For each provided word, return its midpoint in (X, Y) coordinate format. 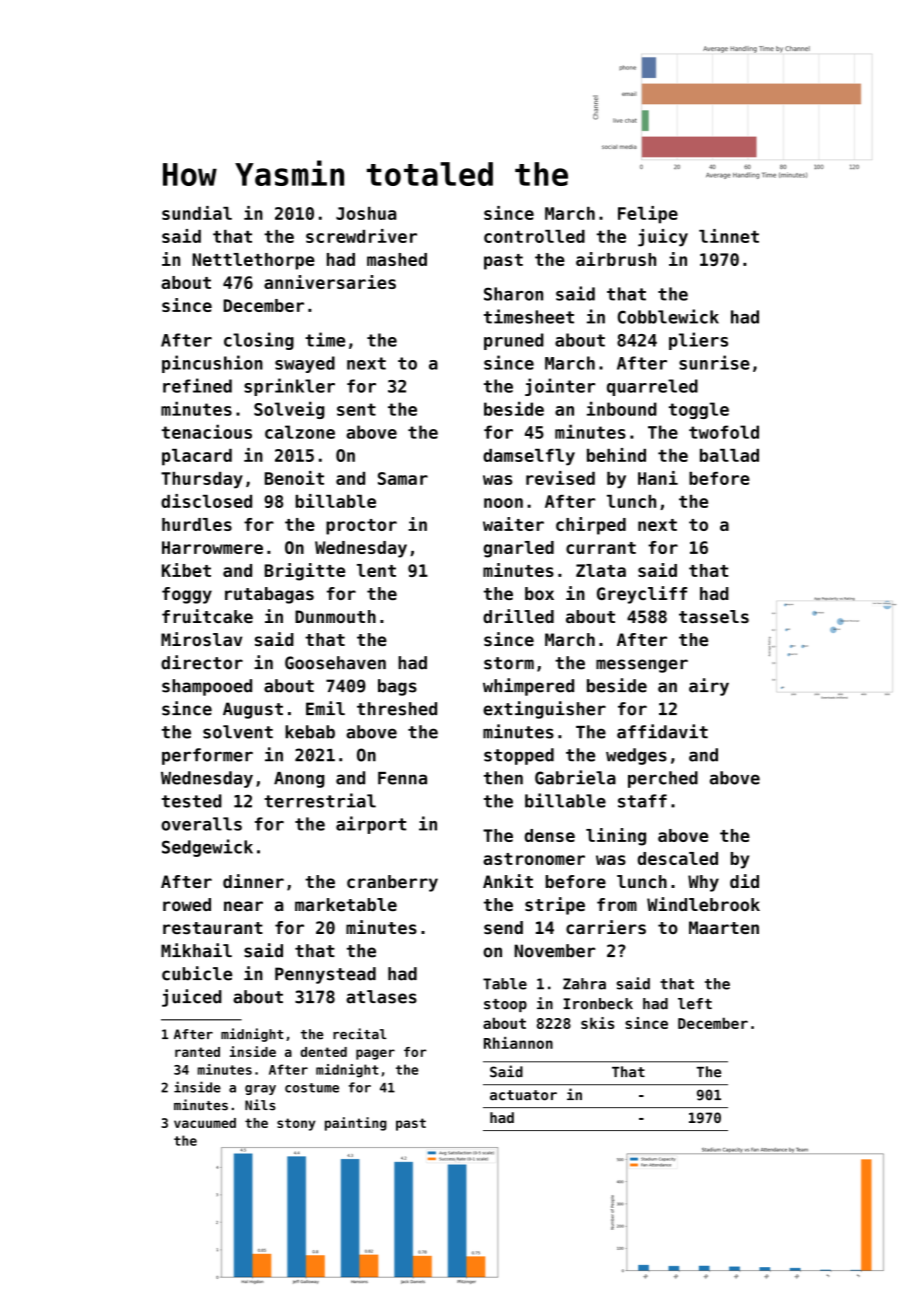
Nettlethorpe (253, 261)
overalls (201, 824)
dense (550, 835)
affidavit (662, 731)
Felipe (648, 215)
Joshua (366, 213)
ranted (197, 1052)
